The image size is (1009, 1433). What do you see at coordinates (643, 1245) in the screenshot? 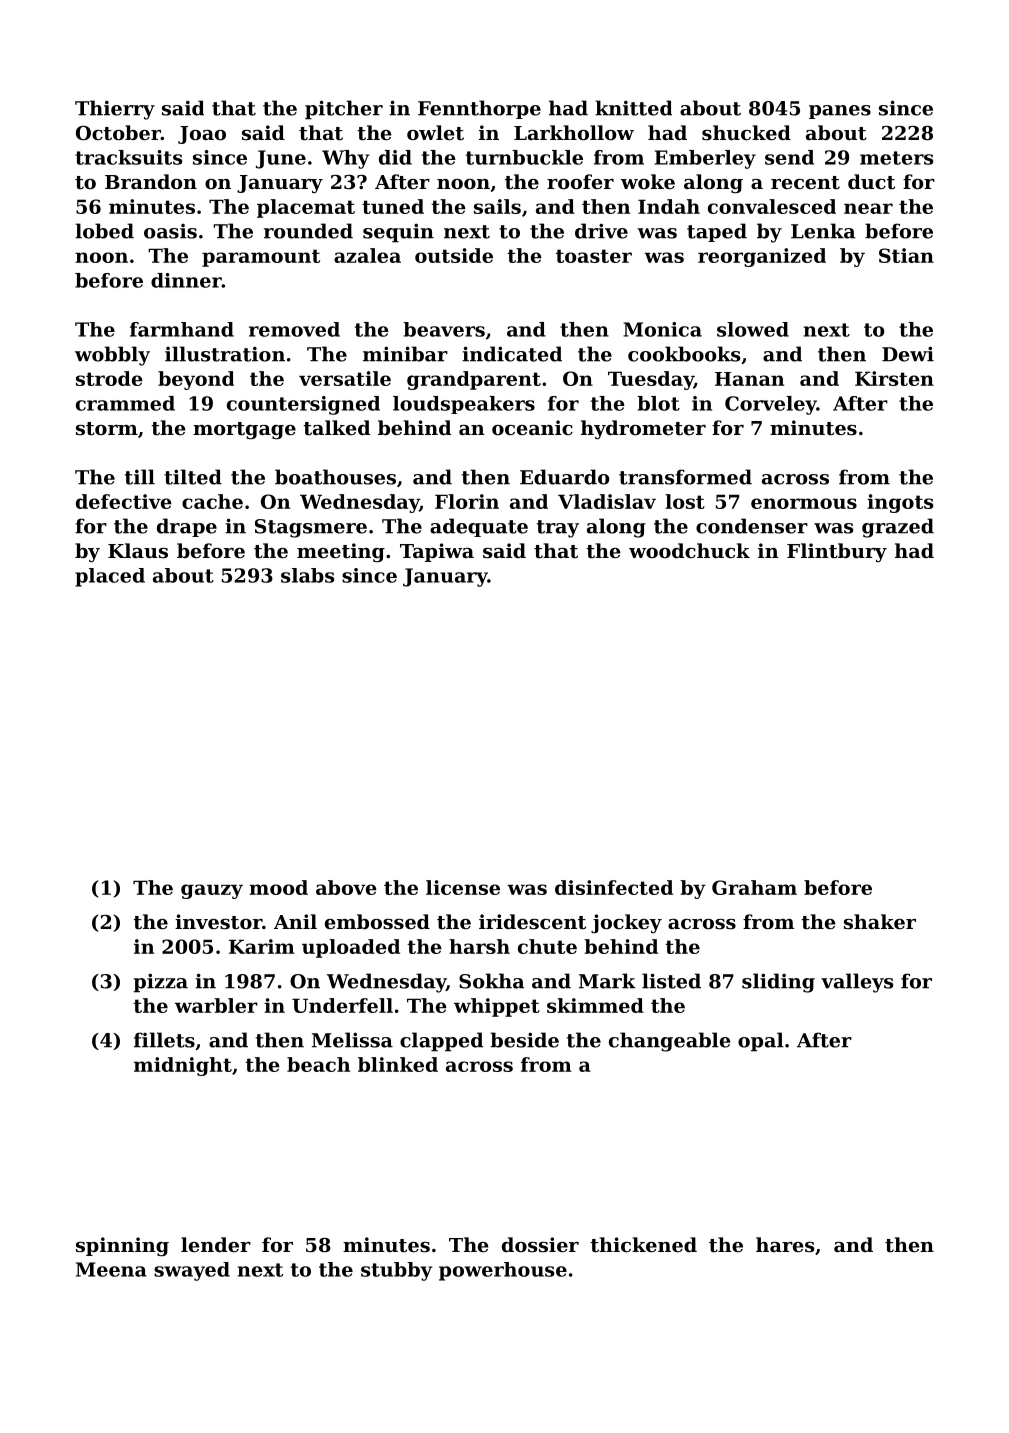
I see `thickened` at bounding box center [643, 1245].
